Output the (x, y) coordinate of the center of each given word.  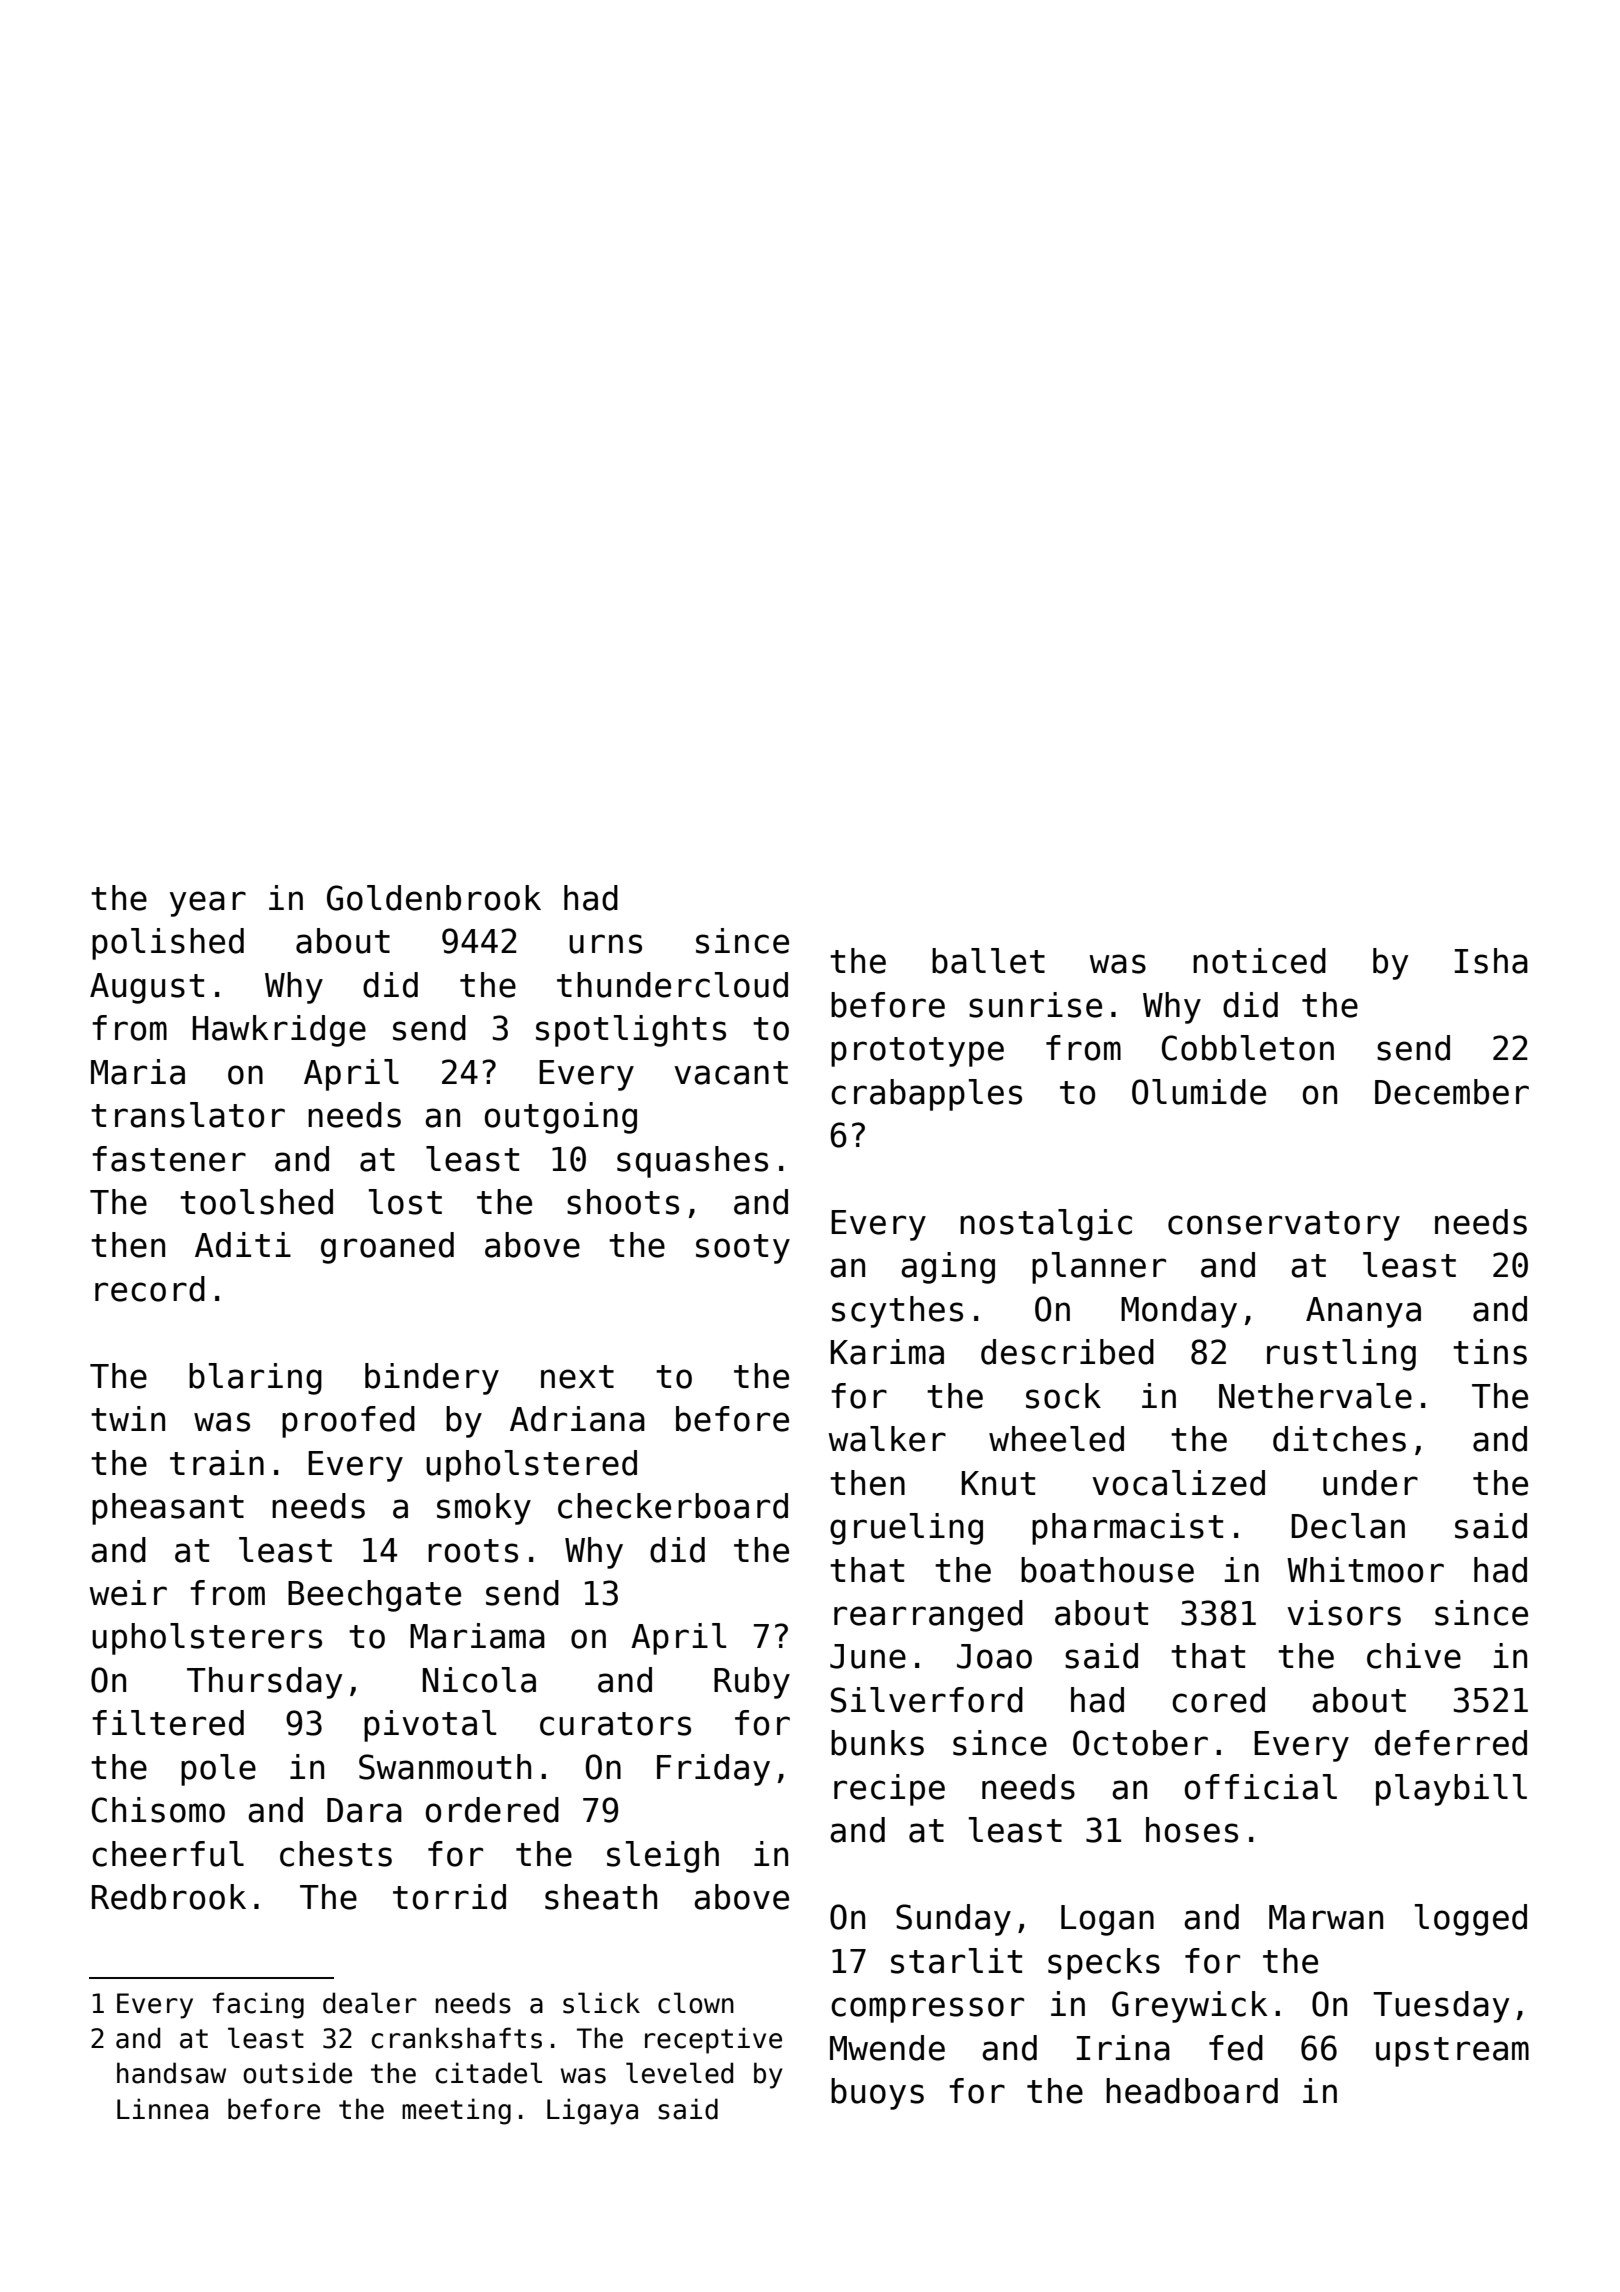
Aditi (243, 1245)
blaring (255, 1379)
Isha (1491, 961)
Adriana (577, 1419)
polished (168, 944)
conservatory (1284, 1226)
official (1261, 1787)
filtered (168, 1723)
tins (1490, 1352)
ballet (988, 961)
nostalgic (1046, 1225)
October (1140, 1743)
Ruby (752, 1683)
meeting (456, 2111)
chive (1414, 1656)
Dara (364, 1810)
